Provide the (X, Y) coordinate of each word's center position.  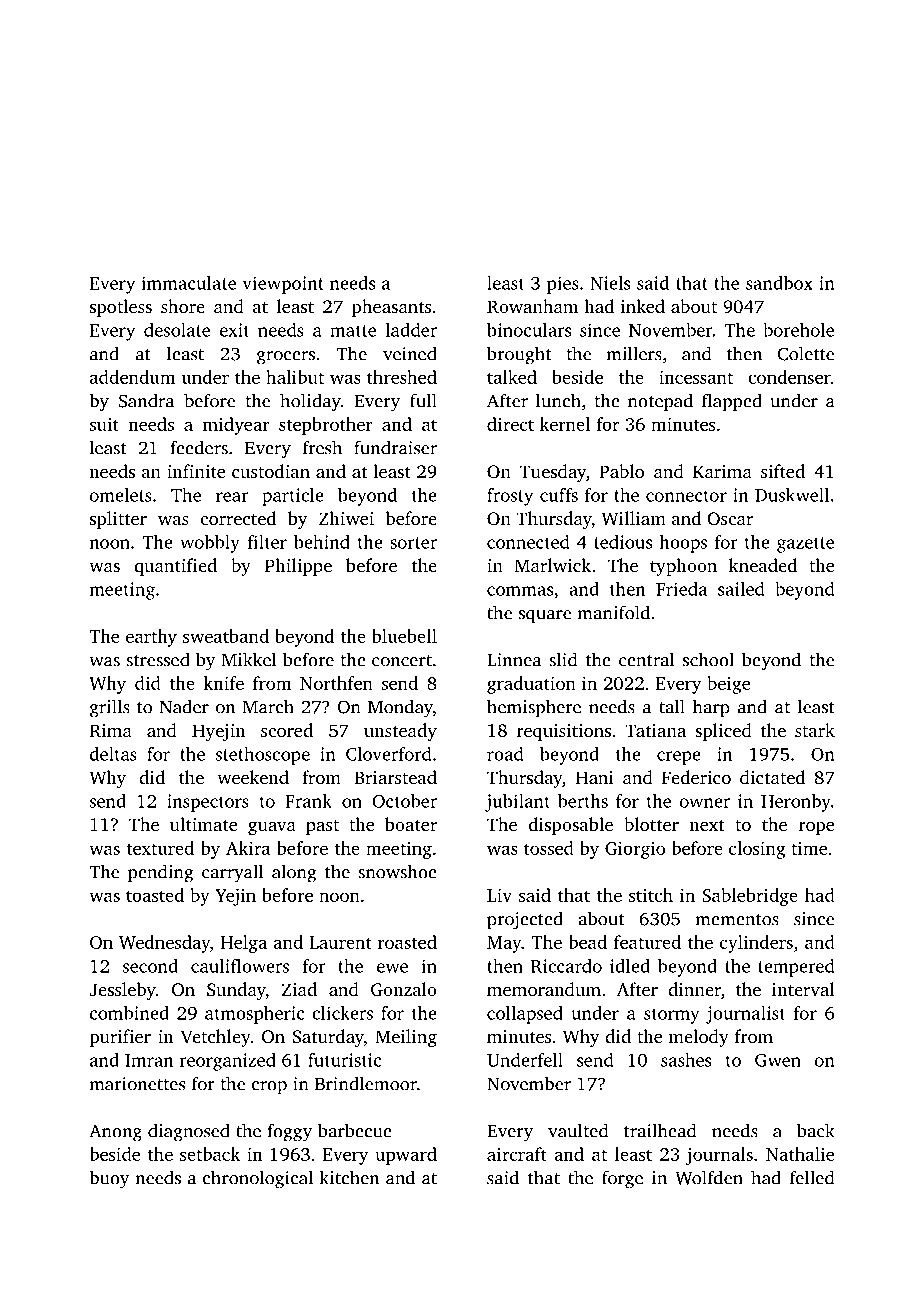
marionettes (137, 1084)
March (268, 706)
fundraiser (395, 447)
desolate (177, 330)
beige (728, 685)
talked (512, 377)
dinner (694, 989)
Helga (243, 944)
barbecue (355, 1130)
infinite (196, 471)
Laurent (340, 942)
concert (402, 661)
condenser (789, 377)
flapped (732, 402)
